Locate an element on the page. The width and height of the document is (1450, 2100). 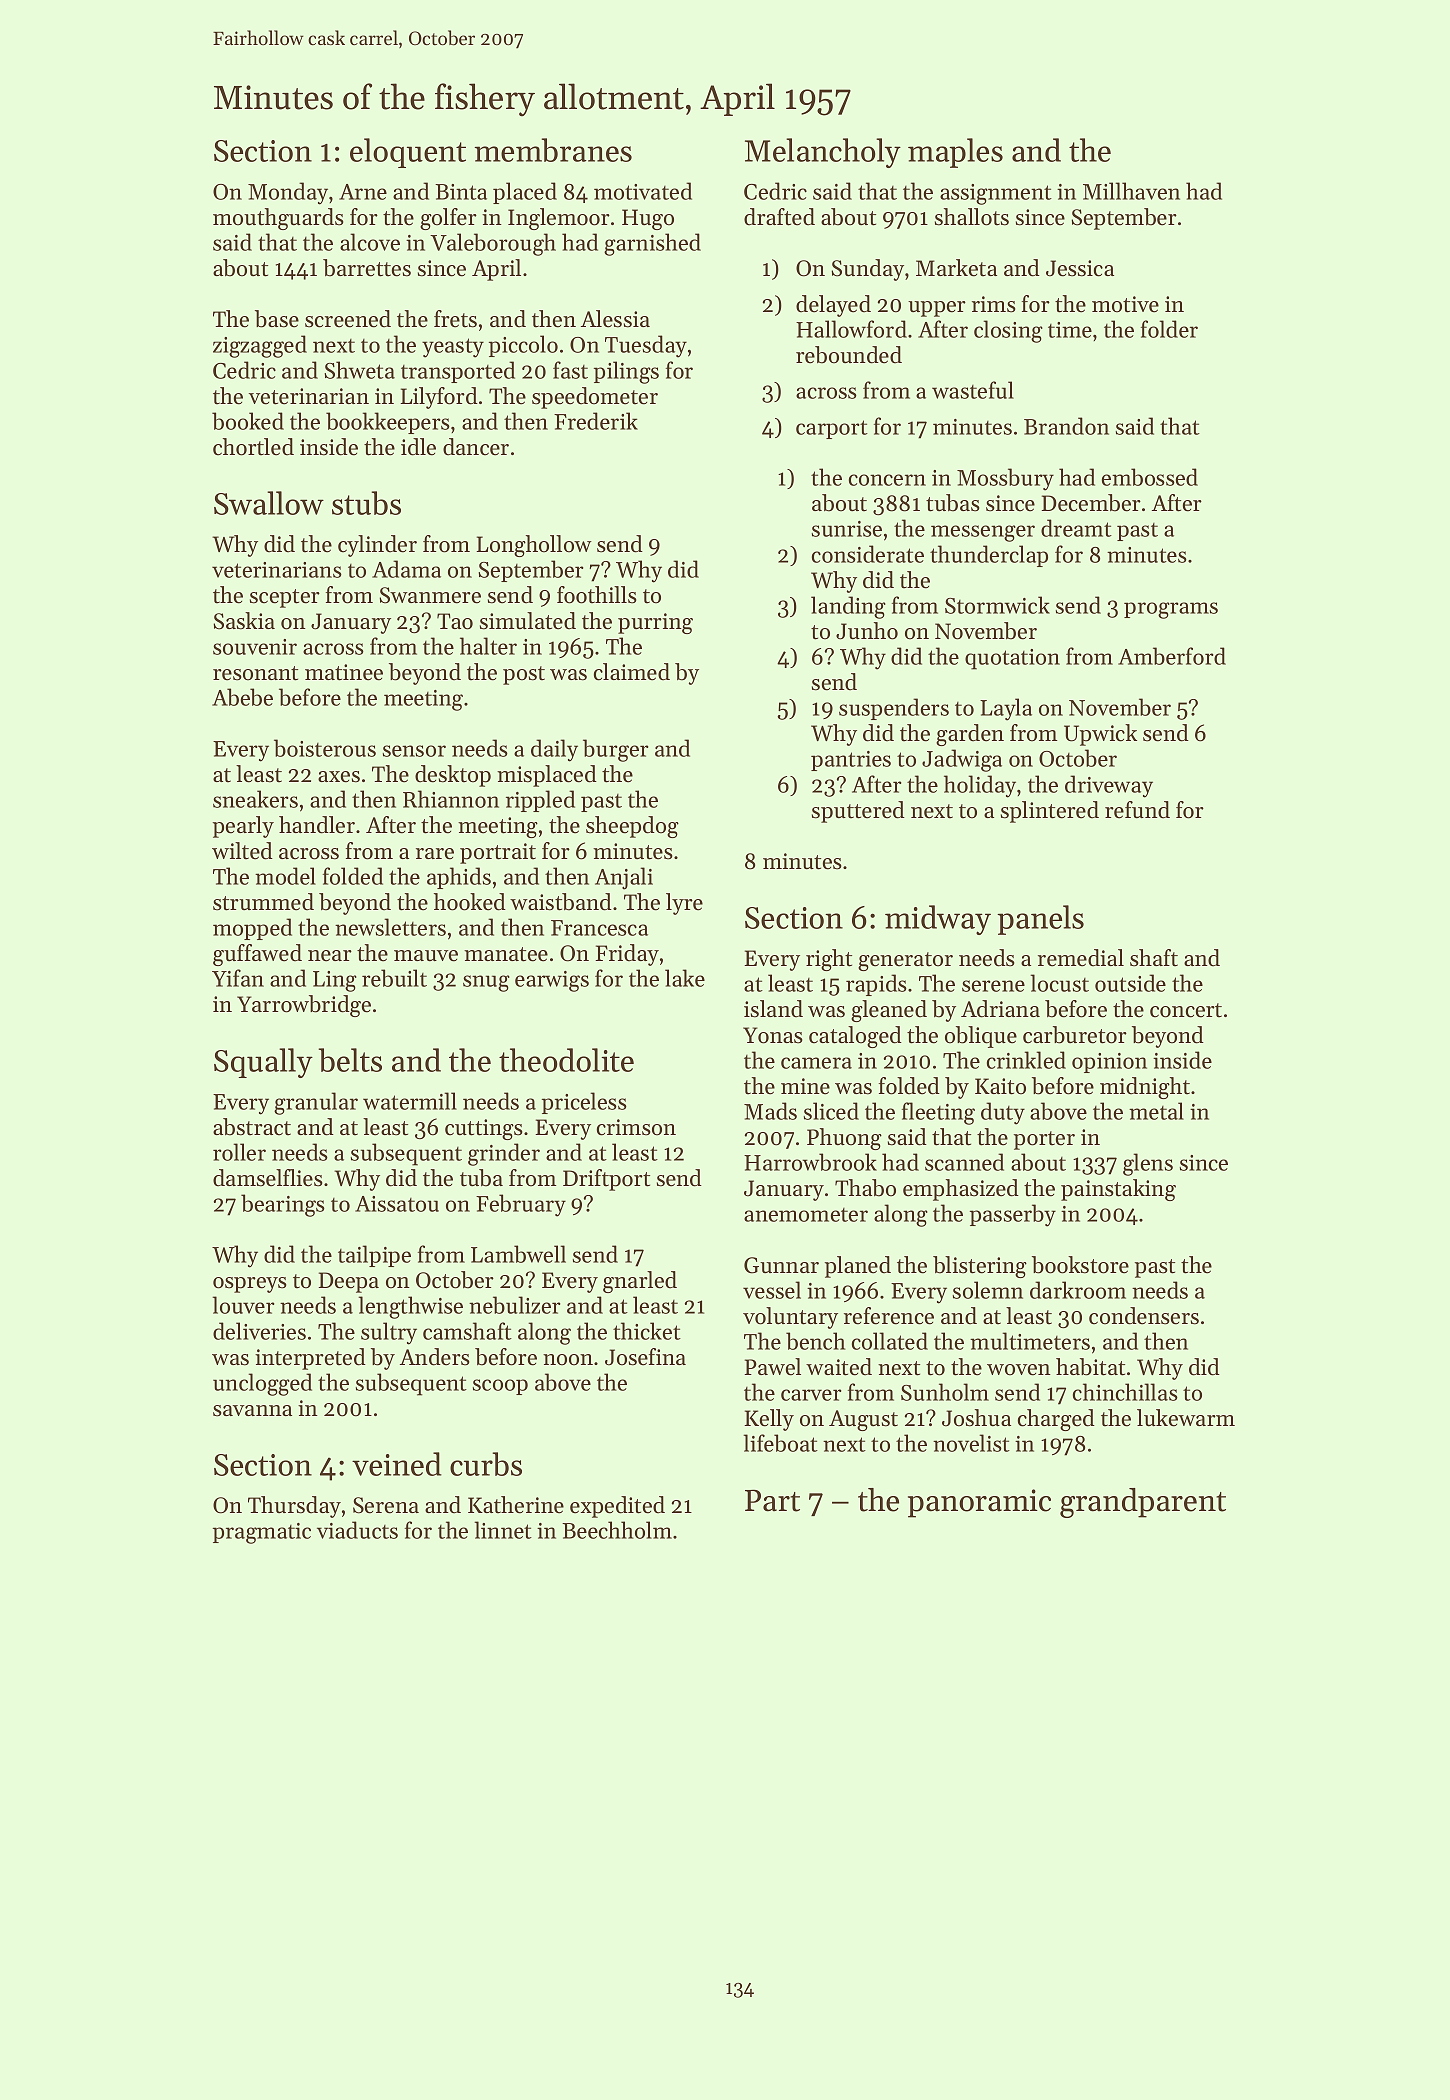
veined is located at coordinates (397, 1464).
